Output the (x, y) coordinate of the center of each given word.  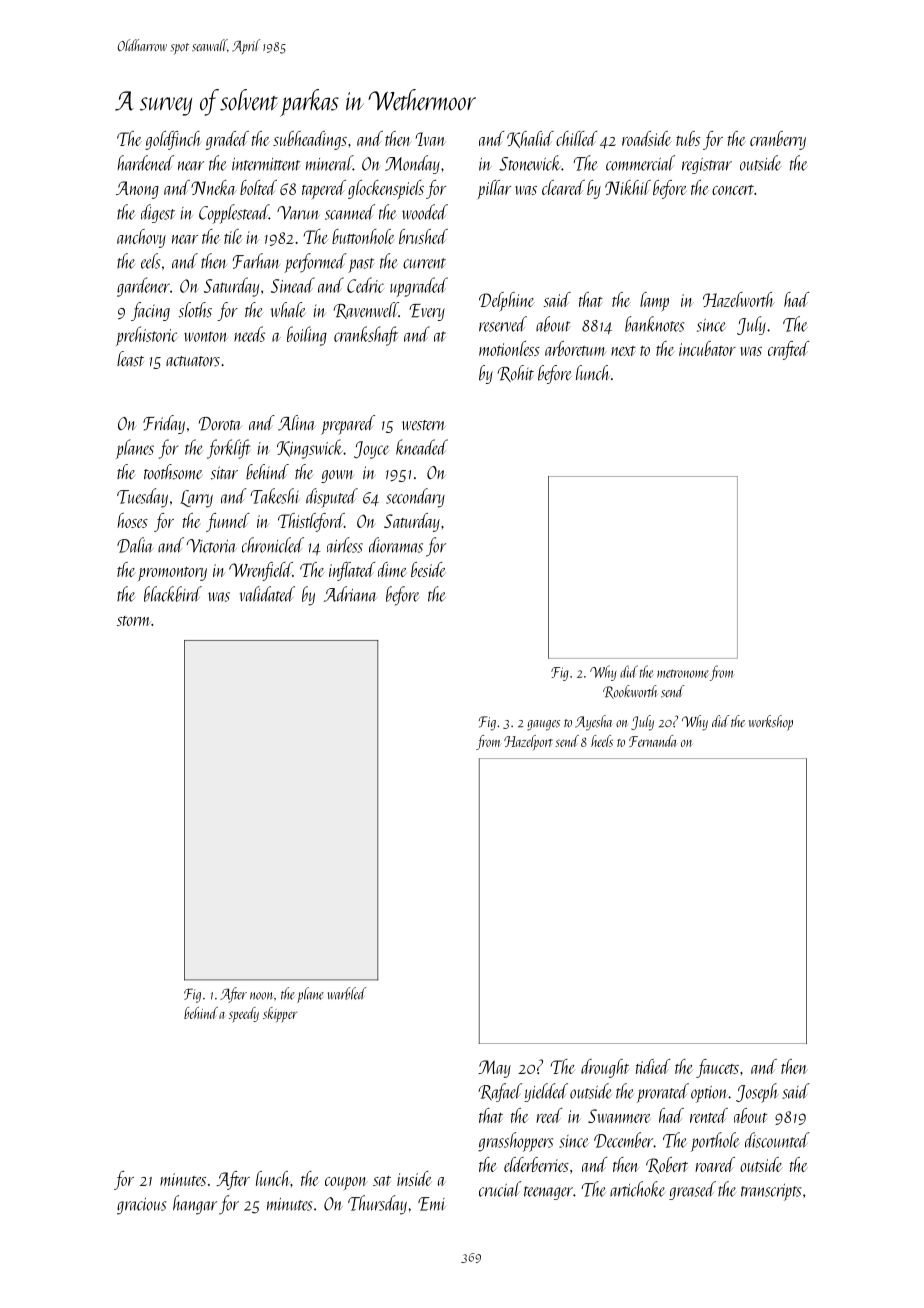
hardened (145, 163)
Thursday (377, 1205)
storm (133, 621)
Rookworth (630, 692)
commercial (640, 163)
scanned (350, 212)
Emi (432, 1204)
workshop (771, 723)
